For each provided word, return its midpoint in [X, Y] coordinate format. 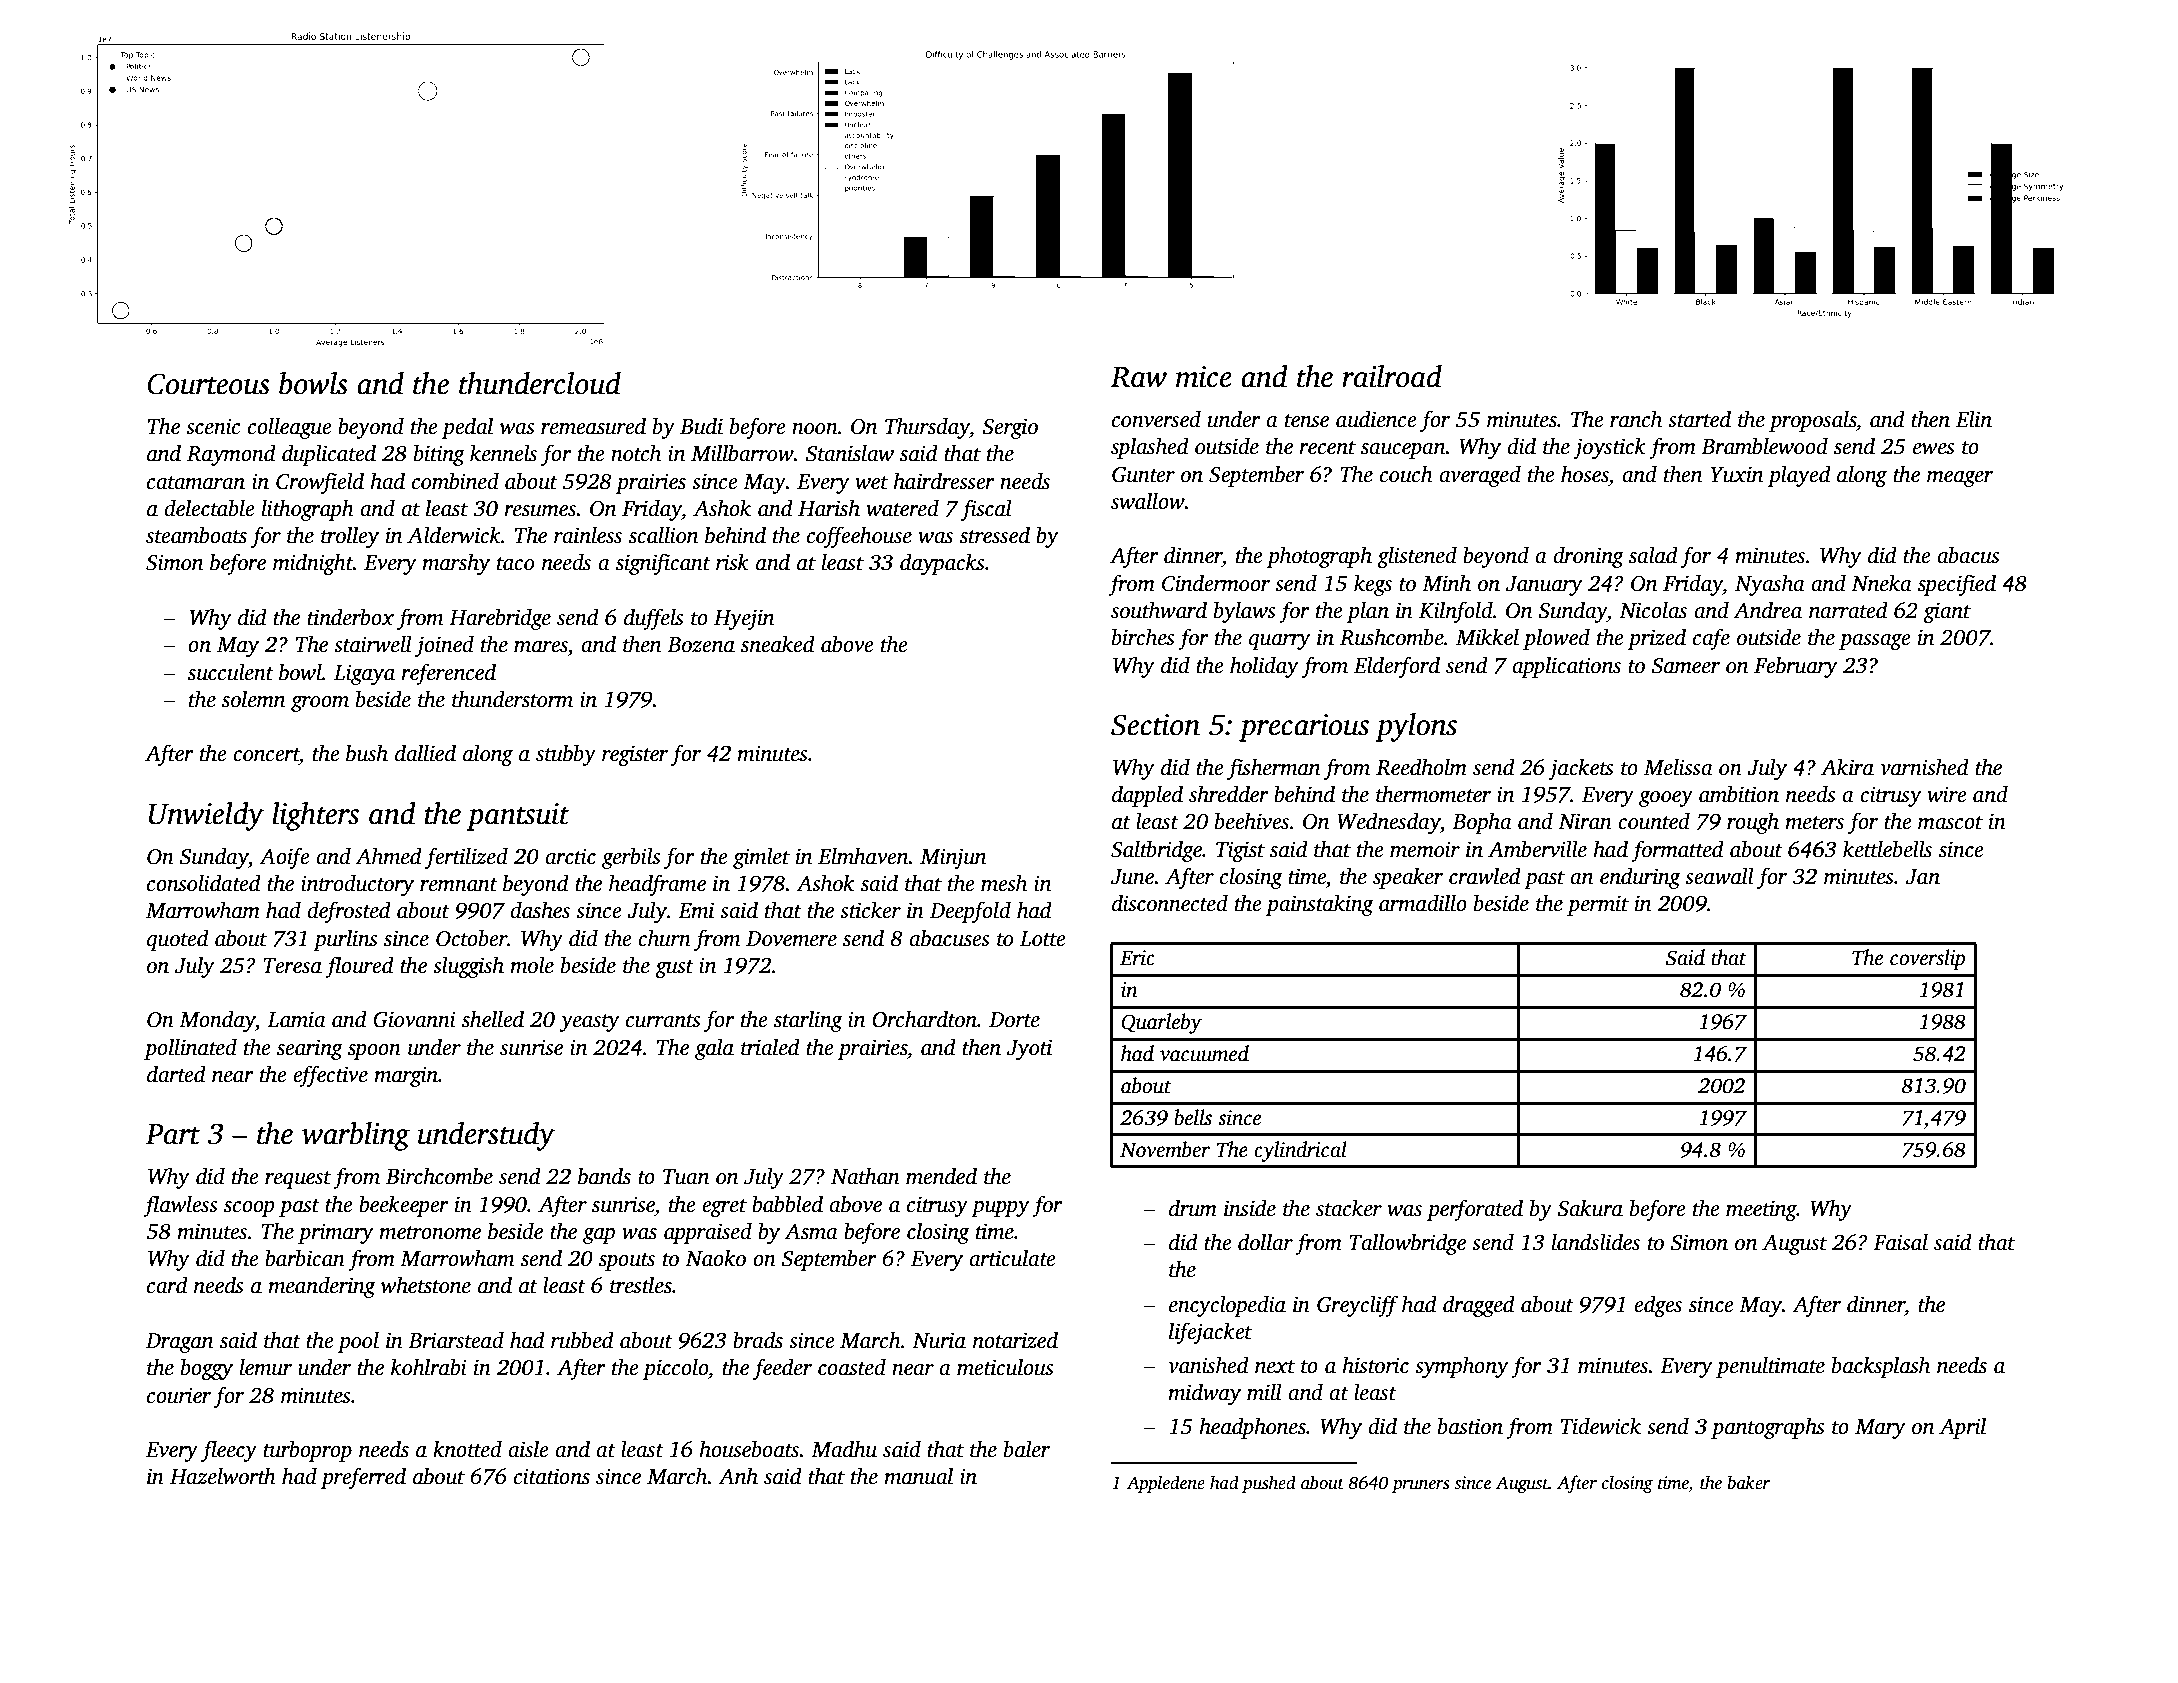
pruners [1420, 1486]
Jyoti [1029, 1049]
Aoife [284, 858]
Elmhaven [863, 856]
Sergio [1010, 428]
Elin [1974, 419]
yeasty [589, 1023]
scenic [213, 426]
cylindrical [1300, 1151]
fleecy [229, 1451]
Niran [1585, 821]
